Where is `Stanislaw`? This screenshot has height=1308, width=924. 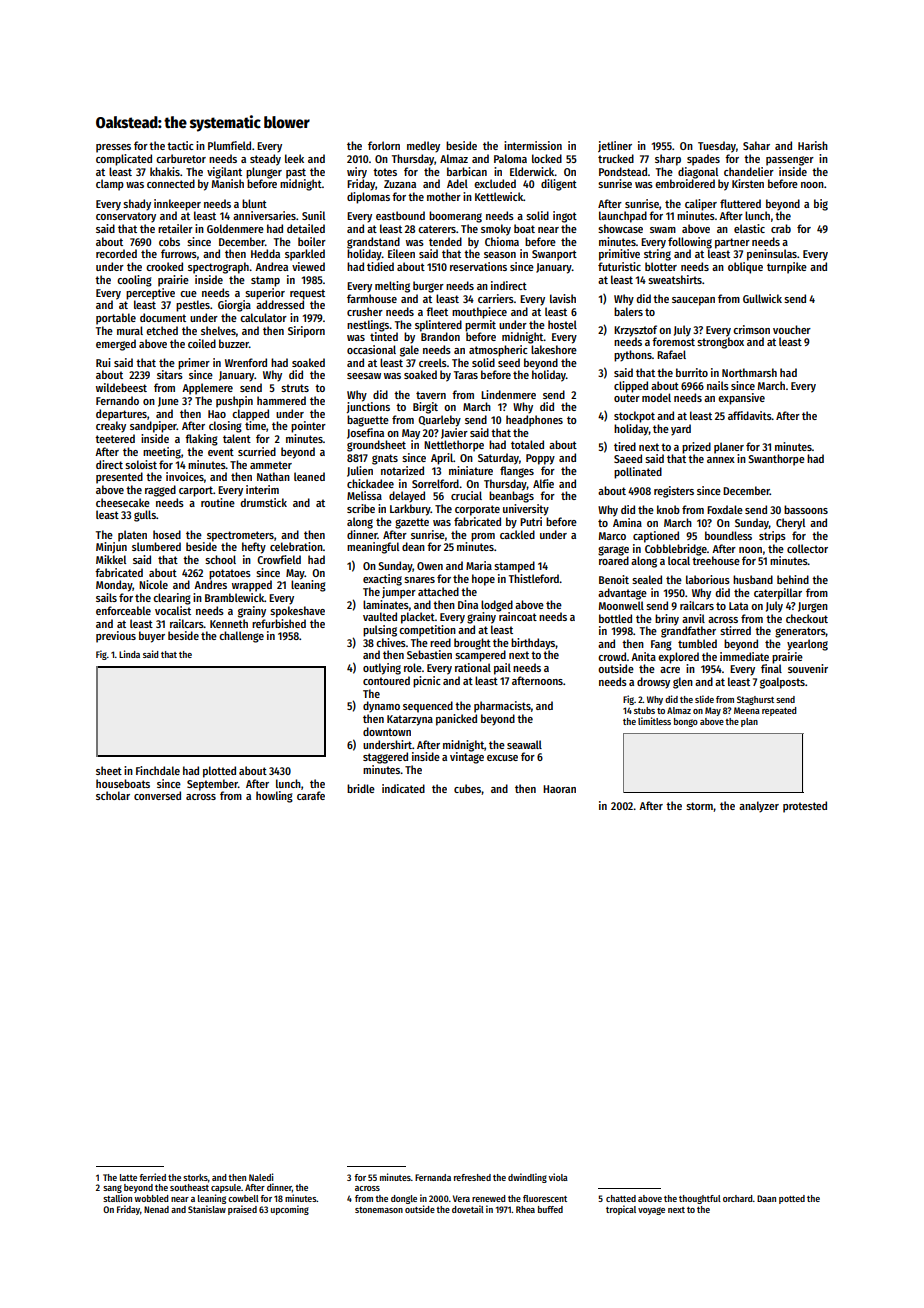
Stanislaw is located at coordinates (207, 1209).
